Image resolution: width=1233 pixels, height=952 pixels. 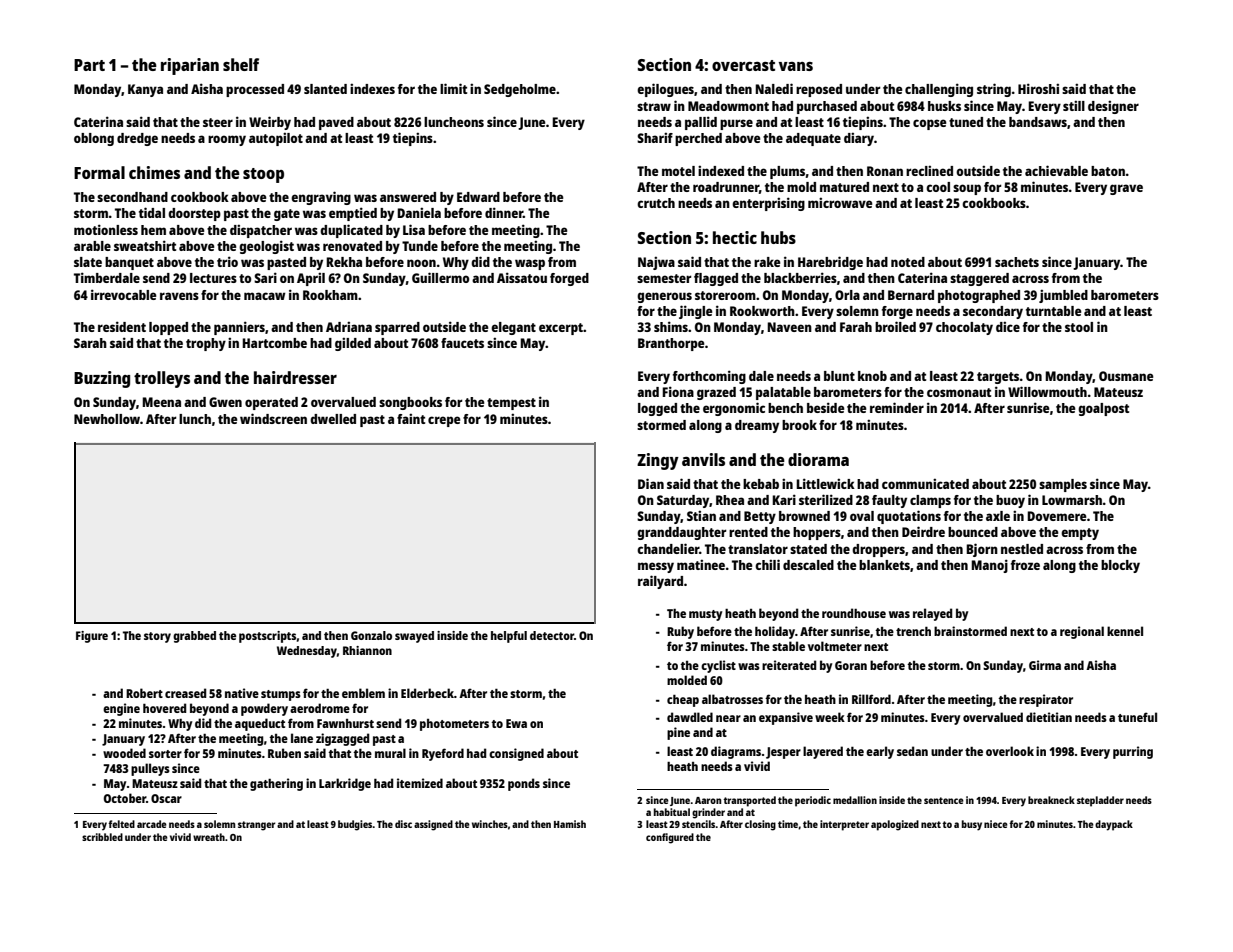 I want to click on macaw, so click(x=265, y=296).
